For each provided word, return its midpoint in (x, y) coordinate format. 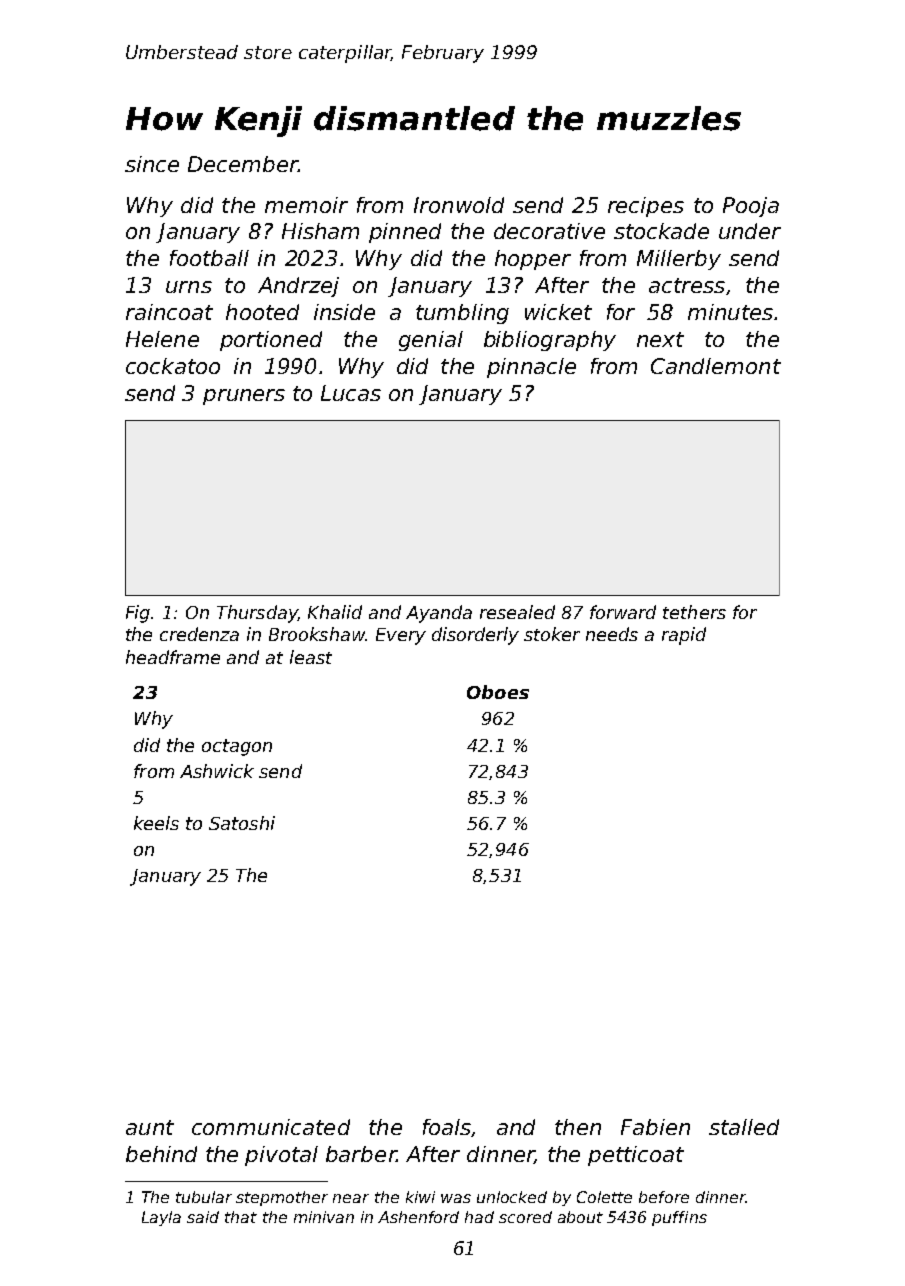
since (152, 164)
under (750, 231)
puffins (679, 1218)
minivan (324, 1217)
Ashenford (418, 1217)
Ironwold (459, 205)
